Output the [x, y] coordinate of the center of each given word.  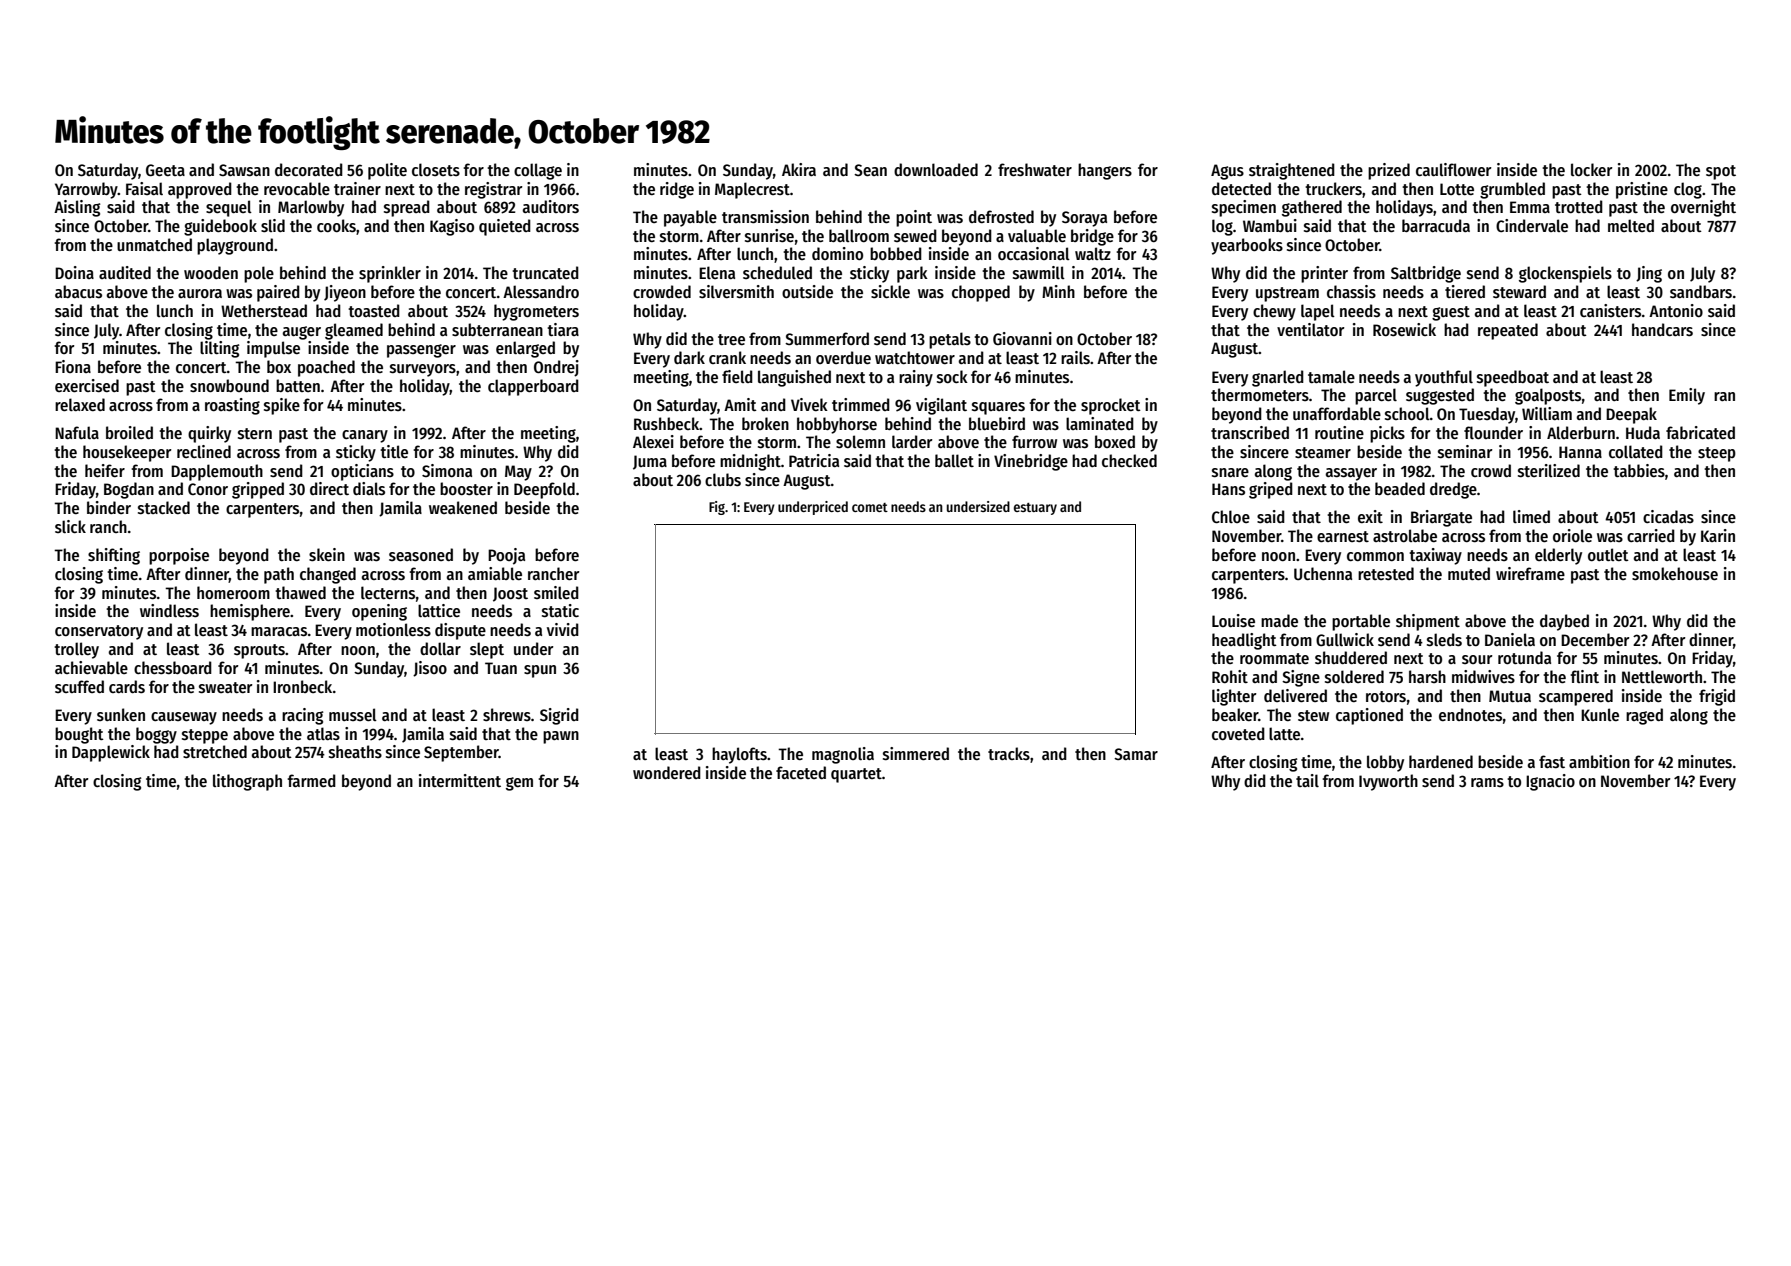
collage [538, 171]
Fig [717, 508]
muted [1469, 573]
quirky [209, 434]
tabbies [1639, 470]
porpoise [179, 556]
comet [870, 507]
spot [1721, 172]
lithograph [247, 782]
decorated [309, 169]
